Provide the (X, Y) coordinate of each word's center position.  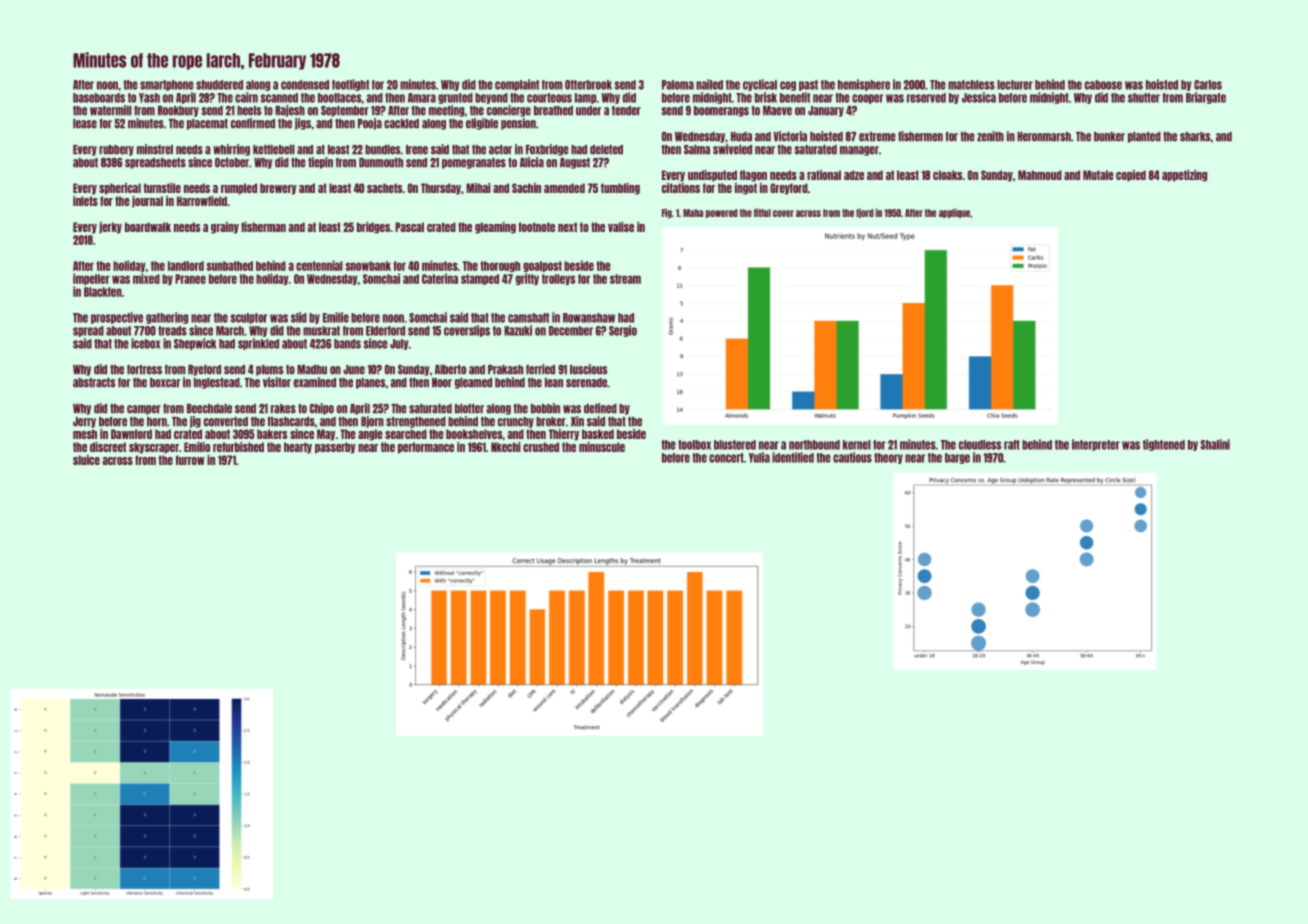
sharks (1195, 137)
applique (954, 213)
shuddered (219, 85)
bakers (272, 434)
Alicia (532, 162)
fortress (144, 370)
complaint (517, 85)
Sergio (623, 331)
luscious (588, 369)
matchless (971, 85)
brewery (278, 189)
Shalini (1215, 444)
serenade (586, 383)
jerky (110, 228)
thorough (500, 266)
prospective (117, 318)
